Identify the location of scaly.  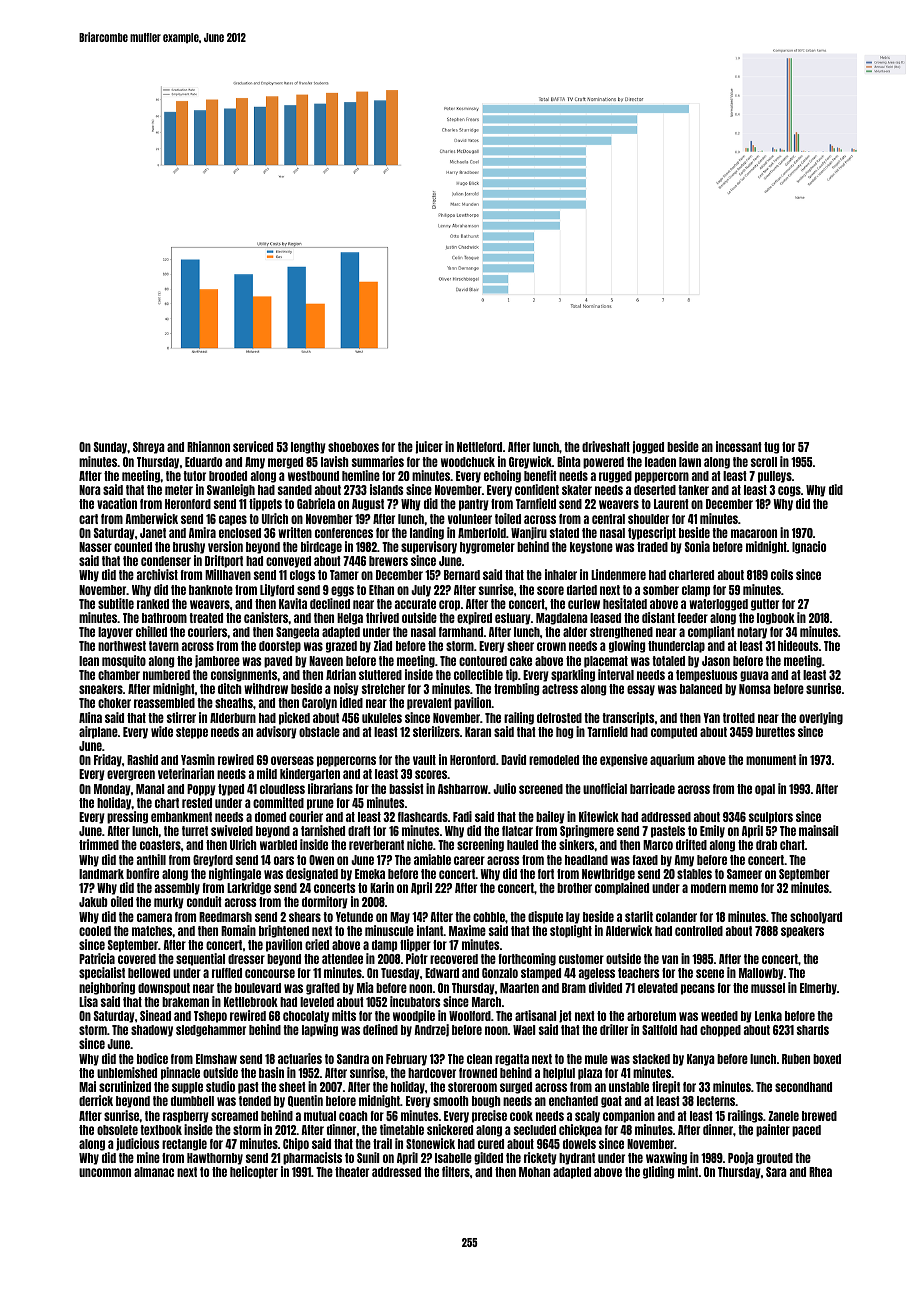
(587, 1117).
